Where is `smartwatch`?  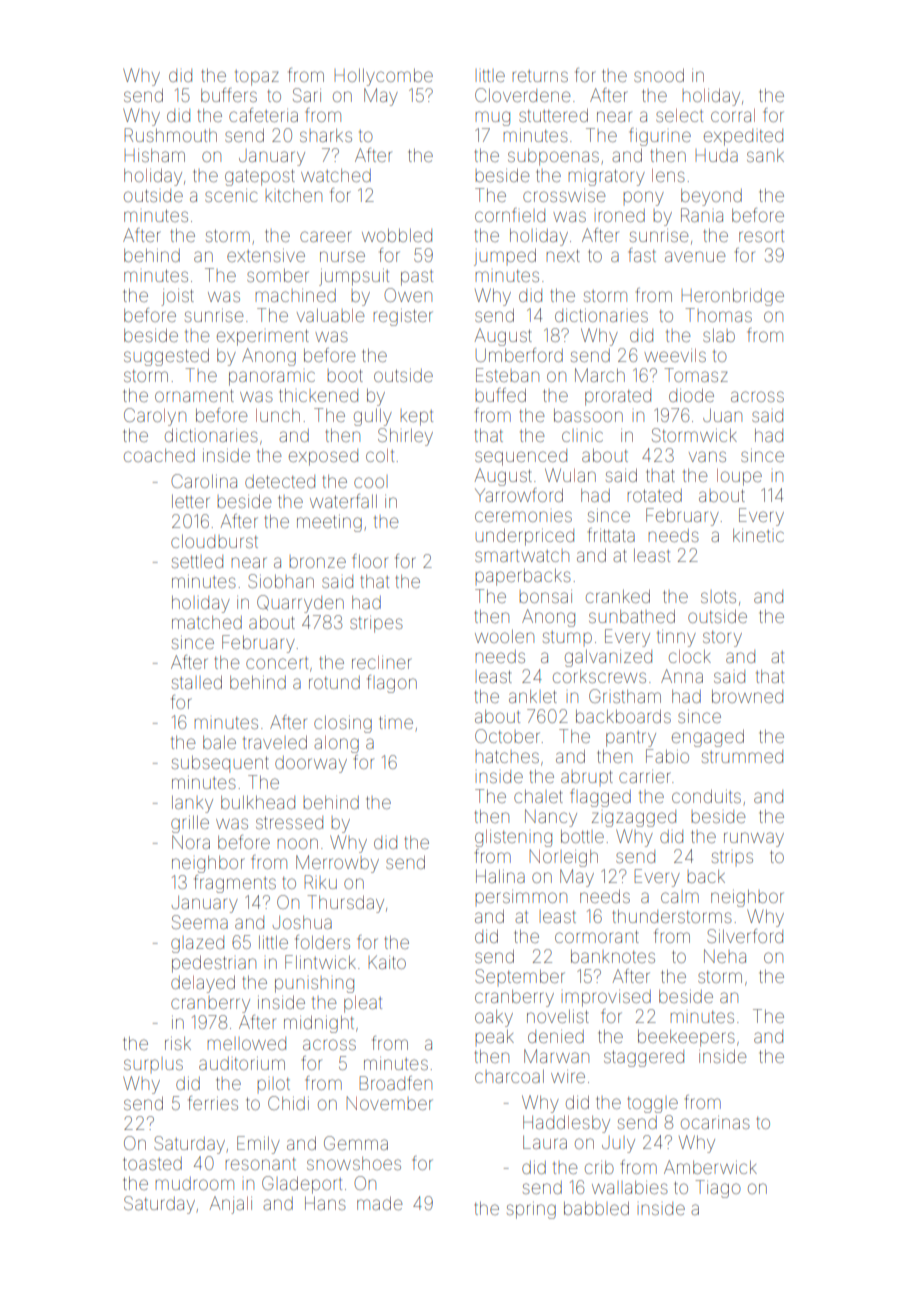
smartwatch is located at coordinates (522, 556).
